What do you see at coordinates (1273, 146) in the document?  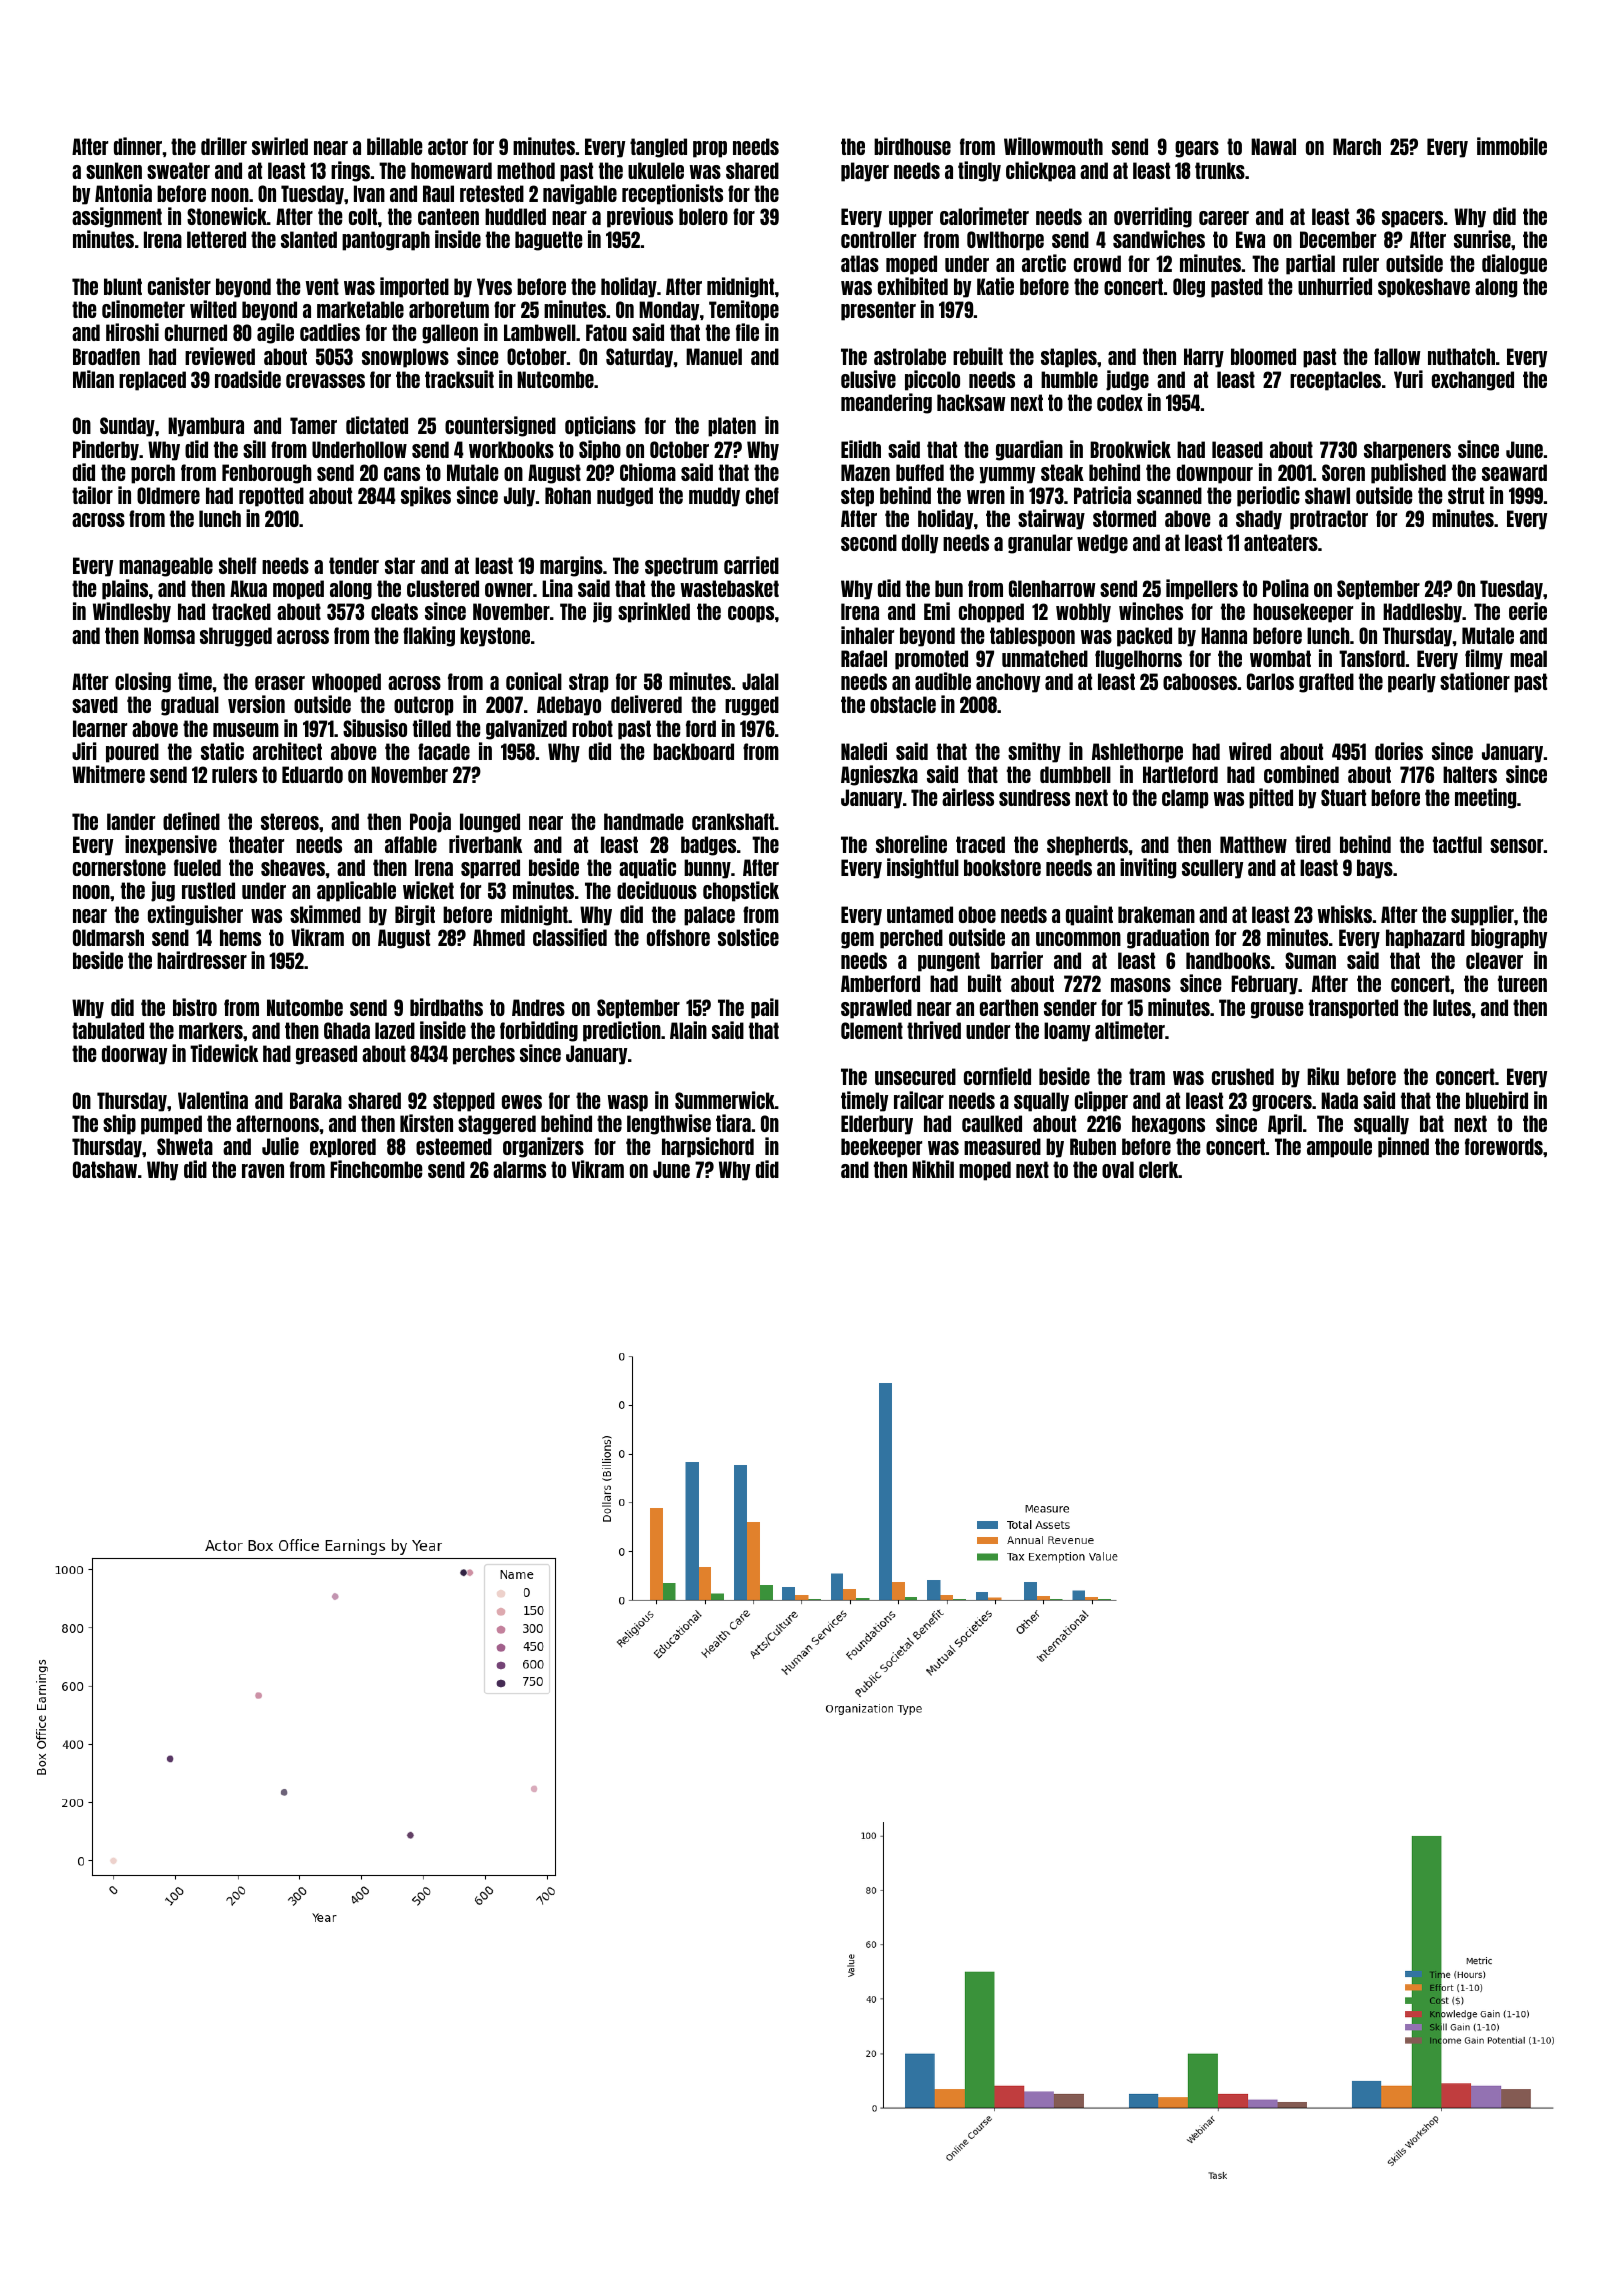 I see `Nawal` at bounding box center [1273, 146].
